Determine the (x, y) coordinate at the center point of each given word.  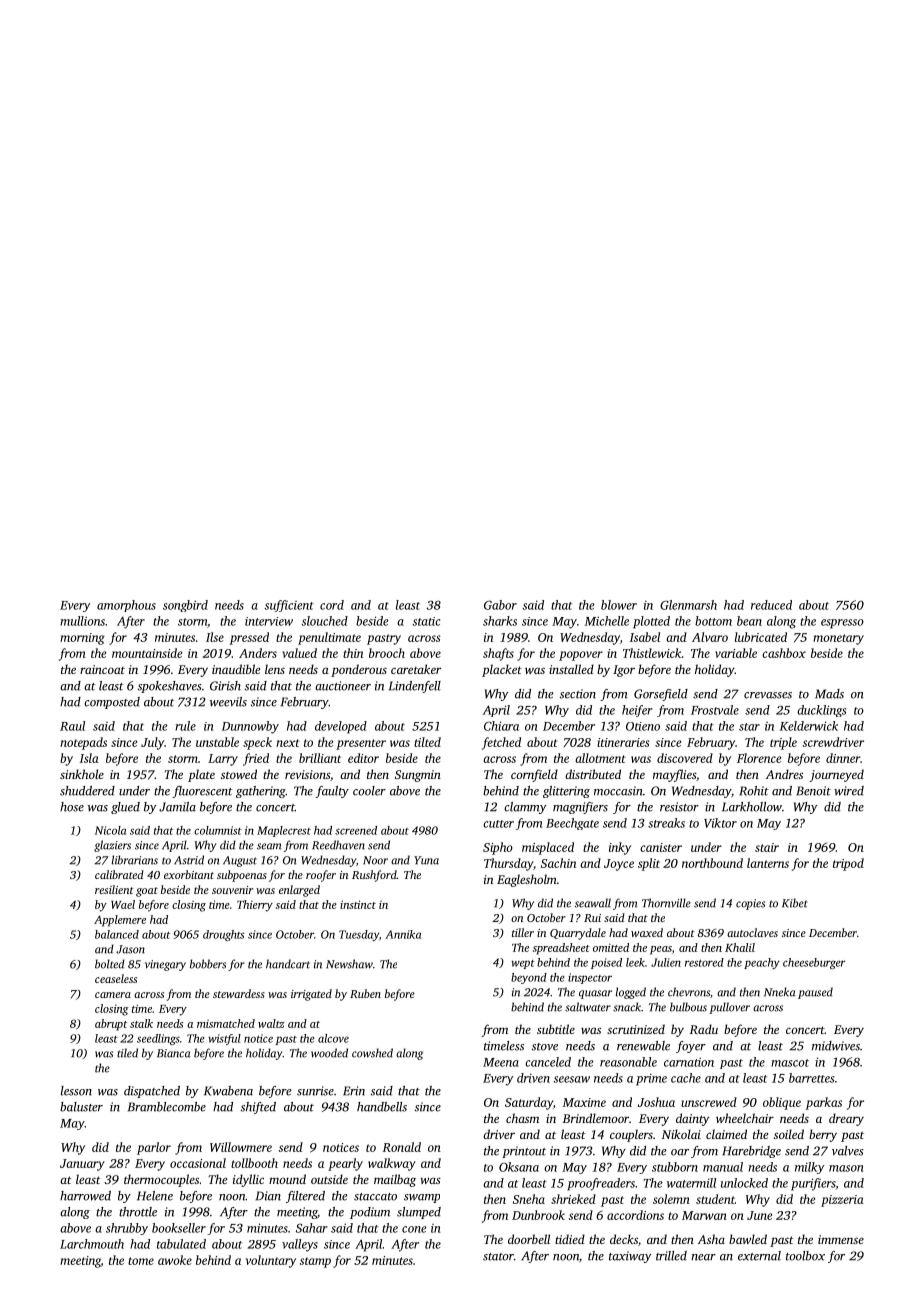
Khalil (740, 947)
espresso (842, 624)
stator (498, 1257)
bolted (110, 964)
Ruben (365, 993)
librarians (135, 860)
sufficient (289, 606)
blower (619, 605)
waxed (647, 932)
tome (141, 1261)
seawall (593, 903)
